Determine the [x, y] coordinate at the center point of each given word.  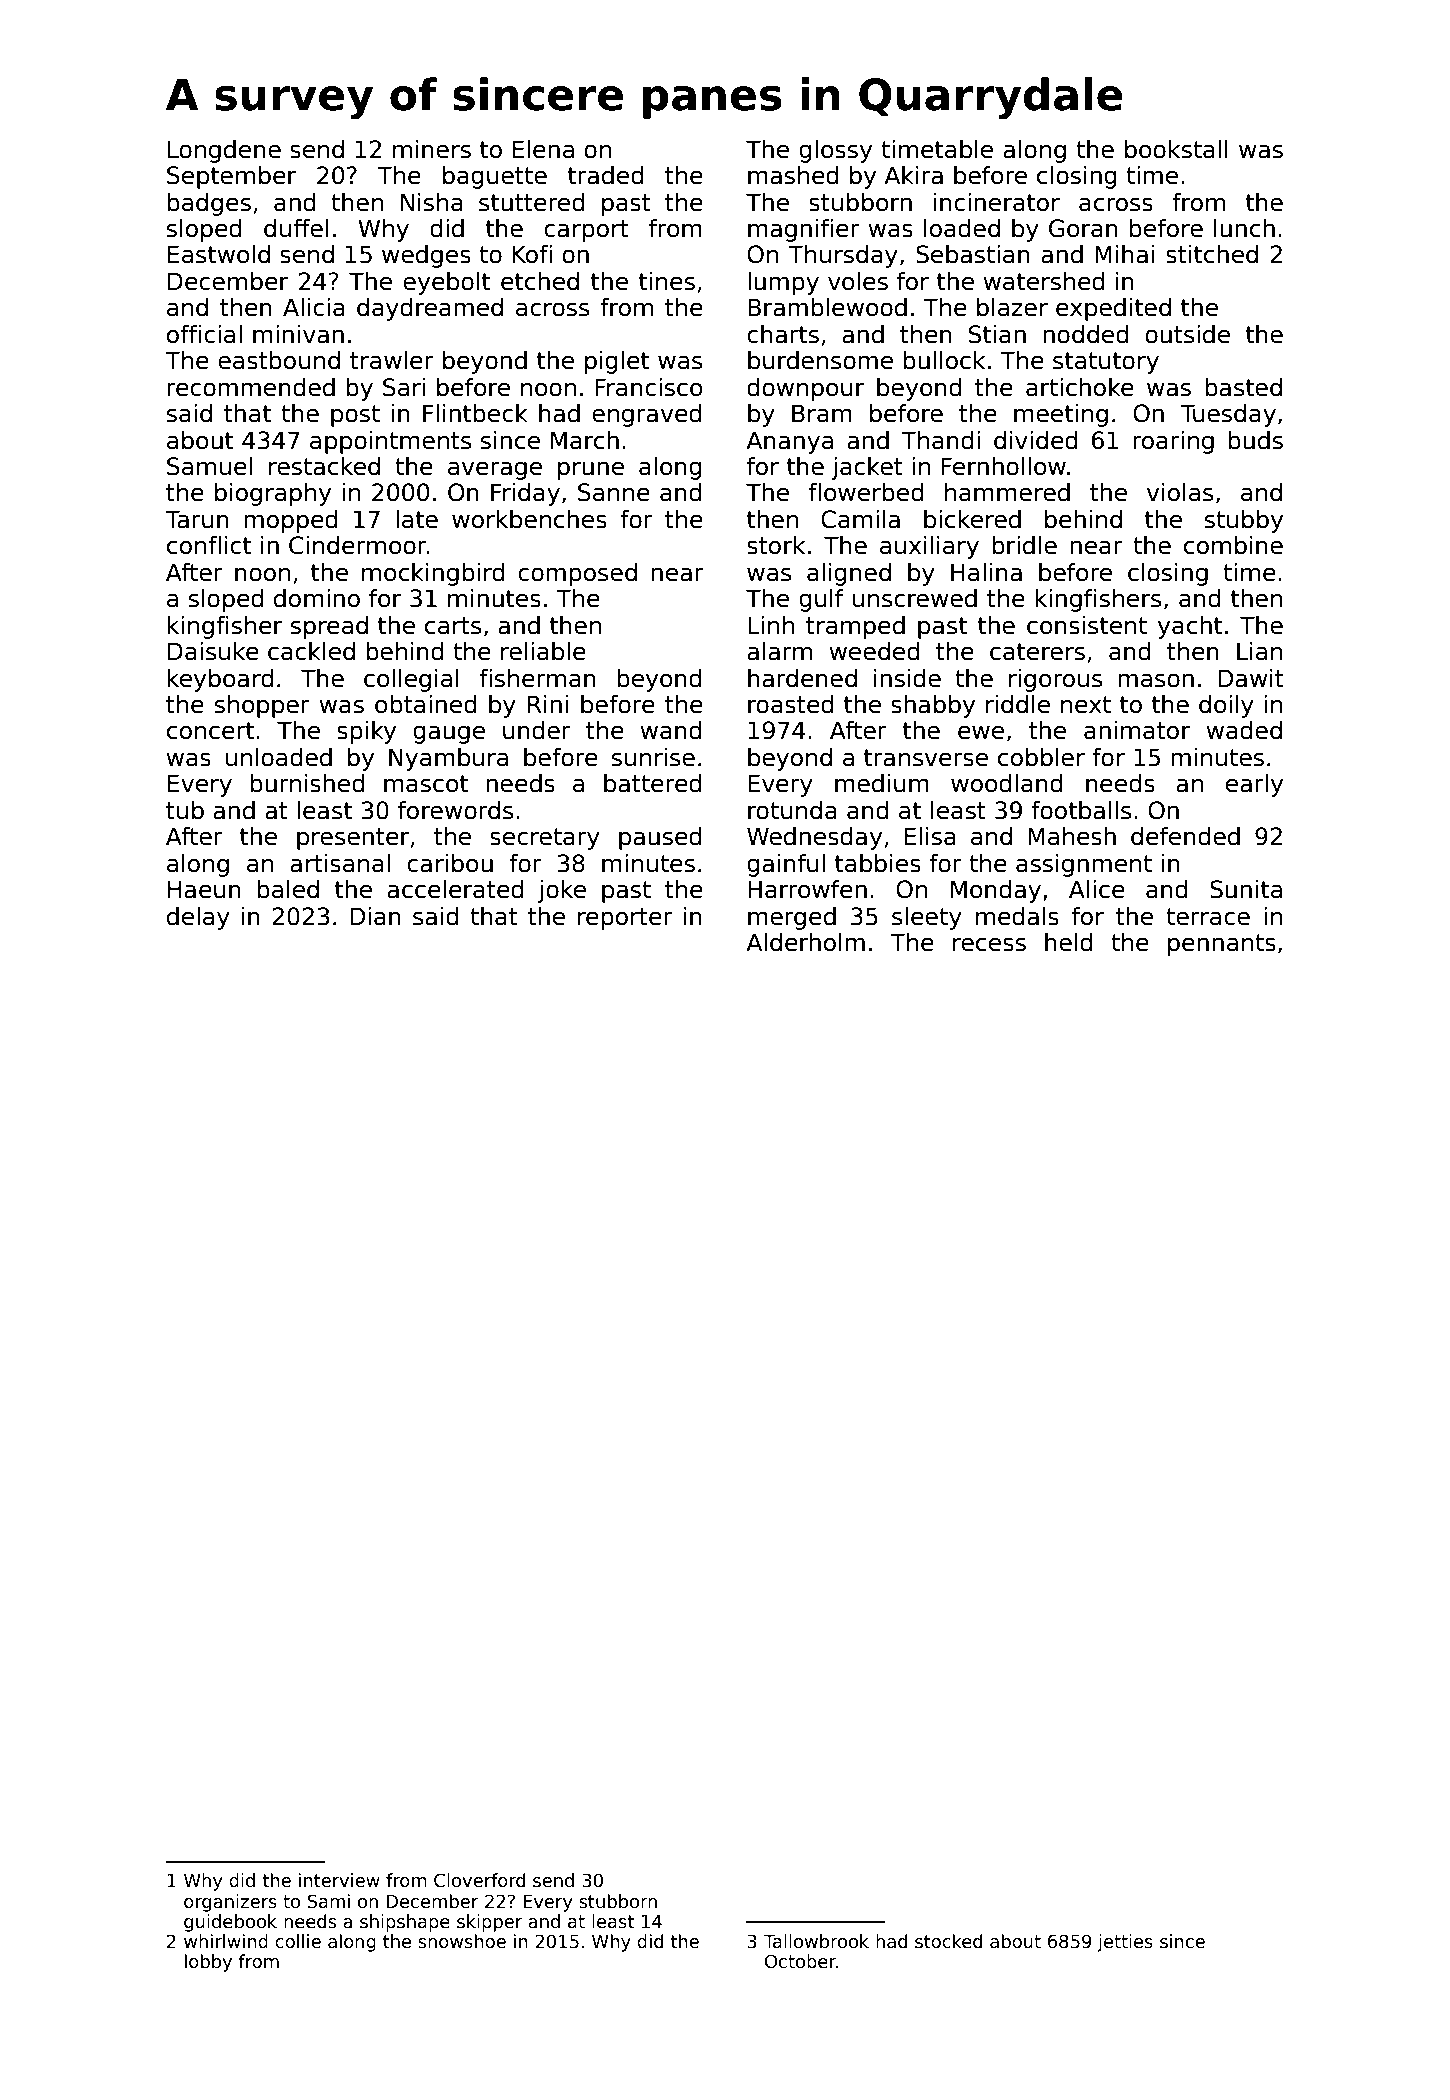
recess [989, 944]
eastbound [279, 360]
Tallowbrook [816, 1941]
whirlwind [226, 1941]
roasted [791, 704]
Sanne [614, 492]
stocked [948, 1941]
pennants [1222, 945]
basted [1243, 387]
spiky [366, 732]
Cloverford [479, 1880]
